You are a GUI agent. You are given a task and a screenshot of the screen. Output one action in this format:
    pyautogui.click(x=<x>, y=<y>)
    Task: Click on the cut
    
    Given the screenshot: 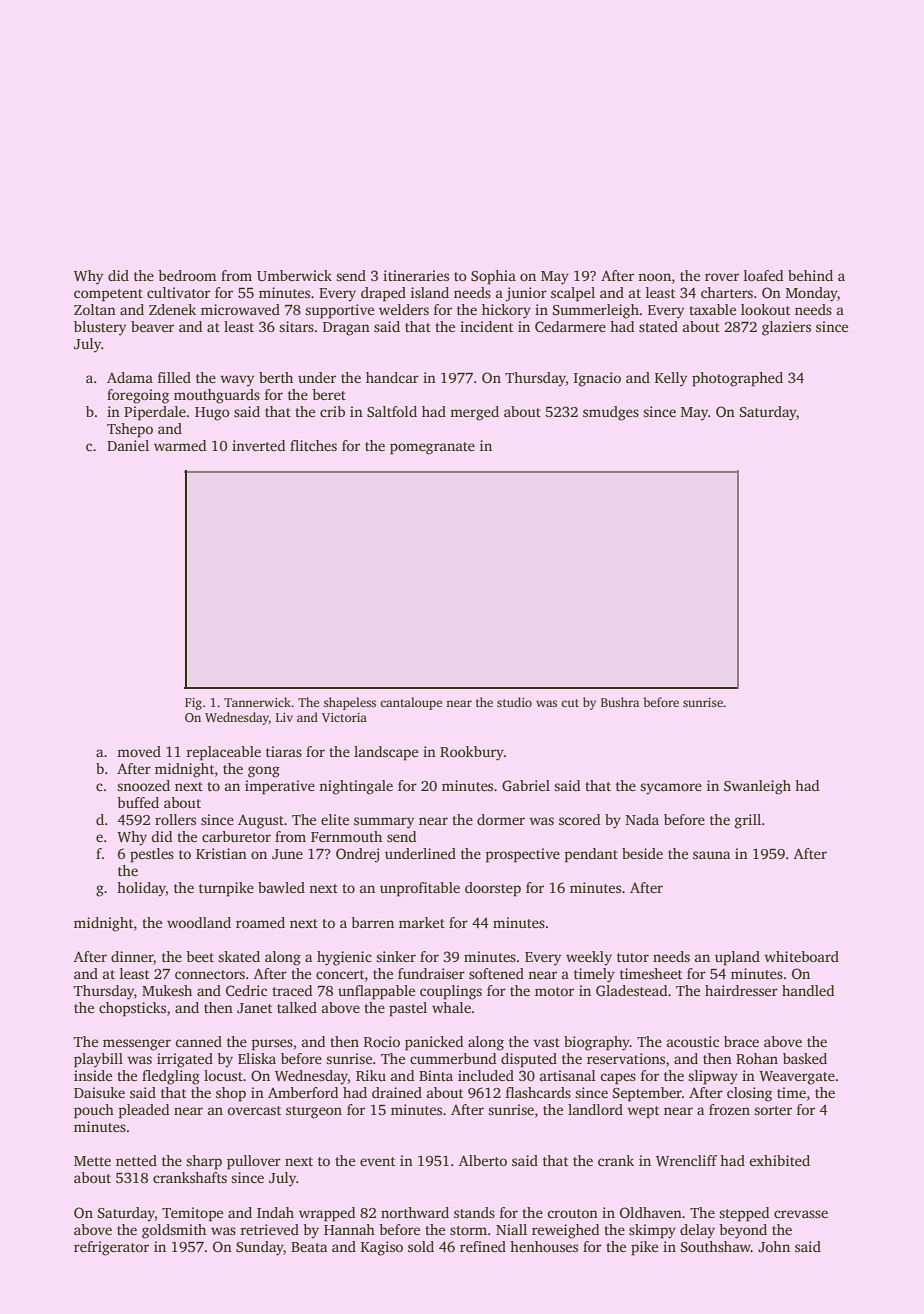 What is the action you would take?
    pyautogui.click(x=570, y=703)
